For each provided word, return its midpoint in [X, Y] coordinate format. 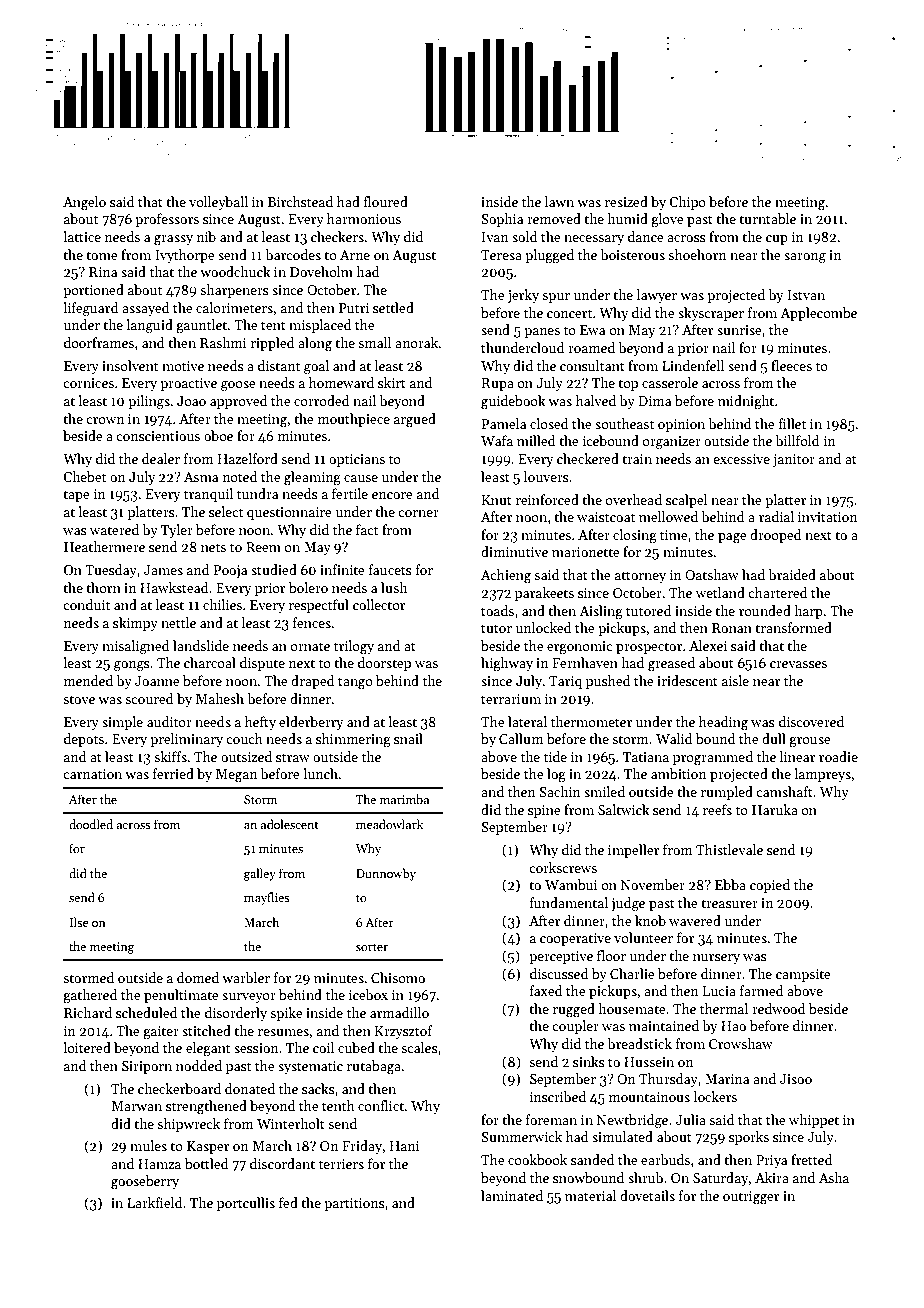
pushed [608, 682]
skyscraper [711, 314]
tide [555, 756]
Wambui [571, 884]
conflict [381, 1105]
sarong [805, 258]
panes [542, 333]
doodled [91, 824]
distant [279, 365]
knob [650, 920]
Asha [834, 1177]
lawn [559, 201]
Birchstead [300, 201]
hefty [260, 723]
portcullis [246, 1204]
